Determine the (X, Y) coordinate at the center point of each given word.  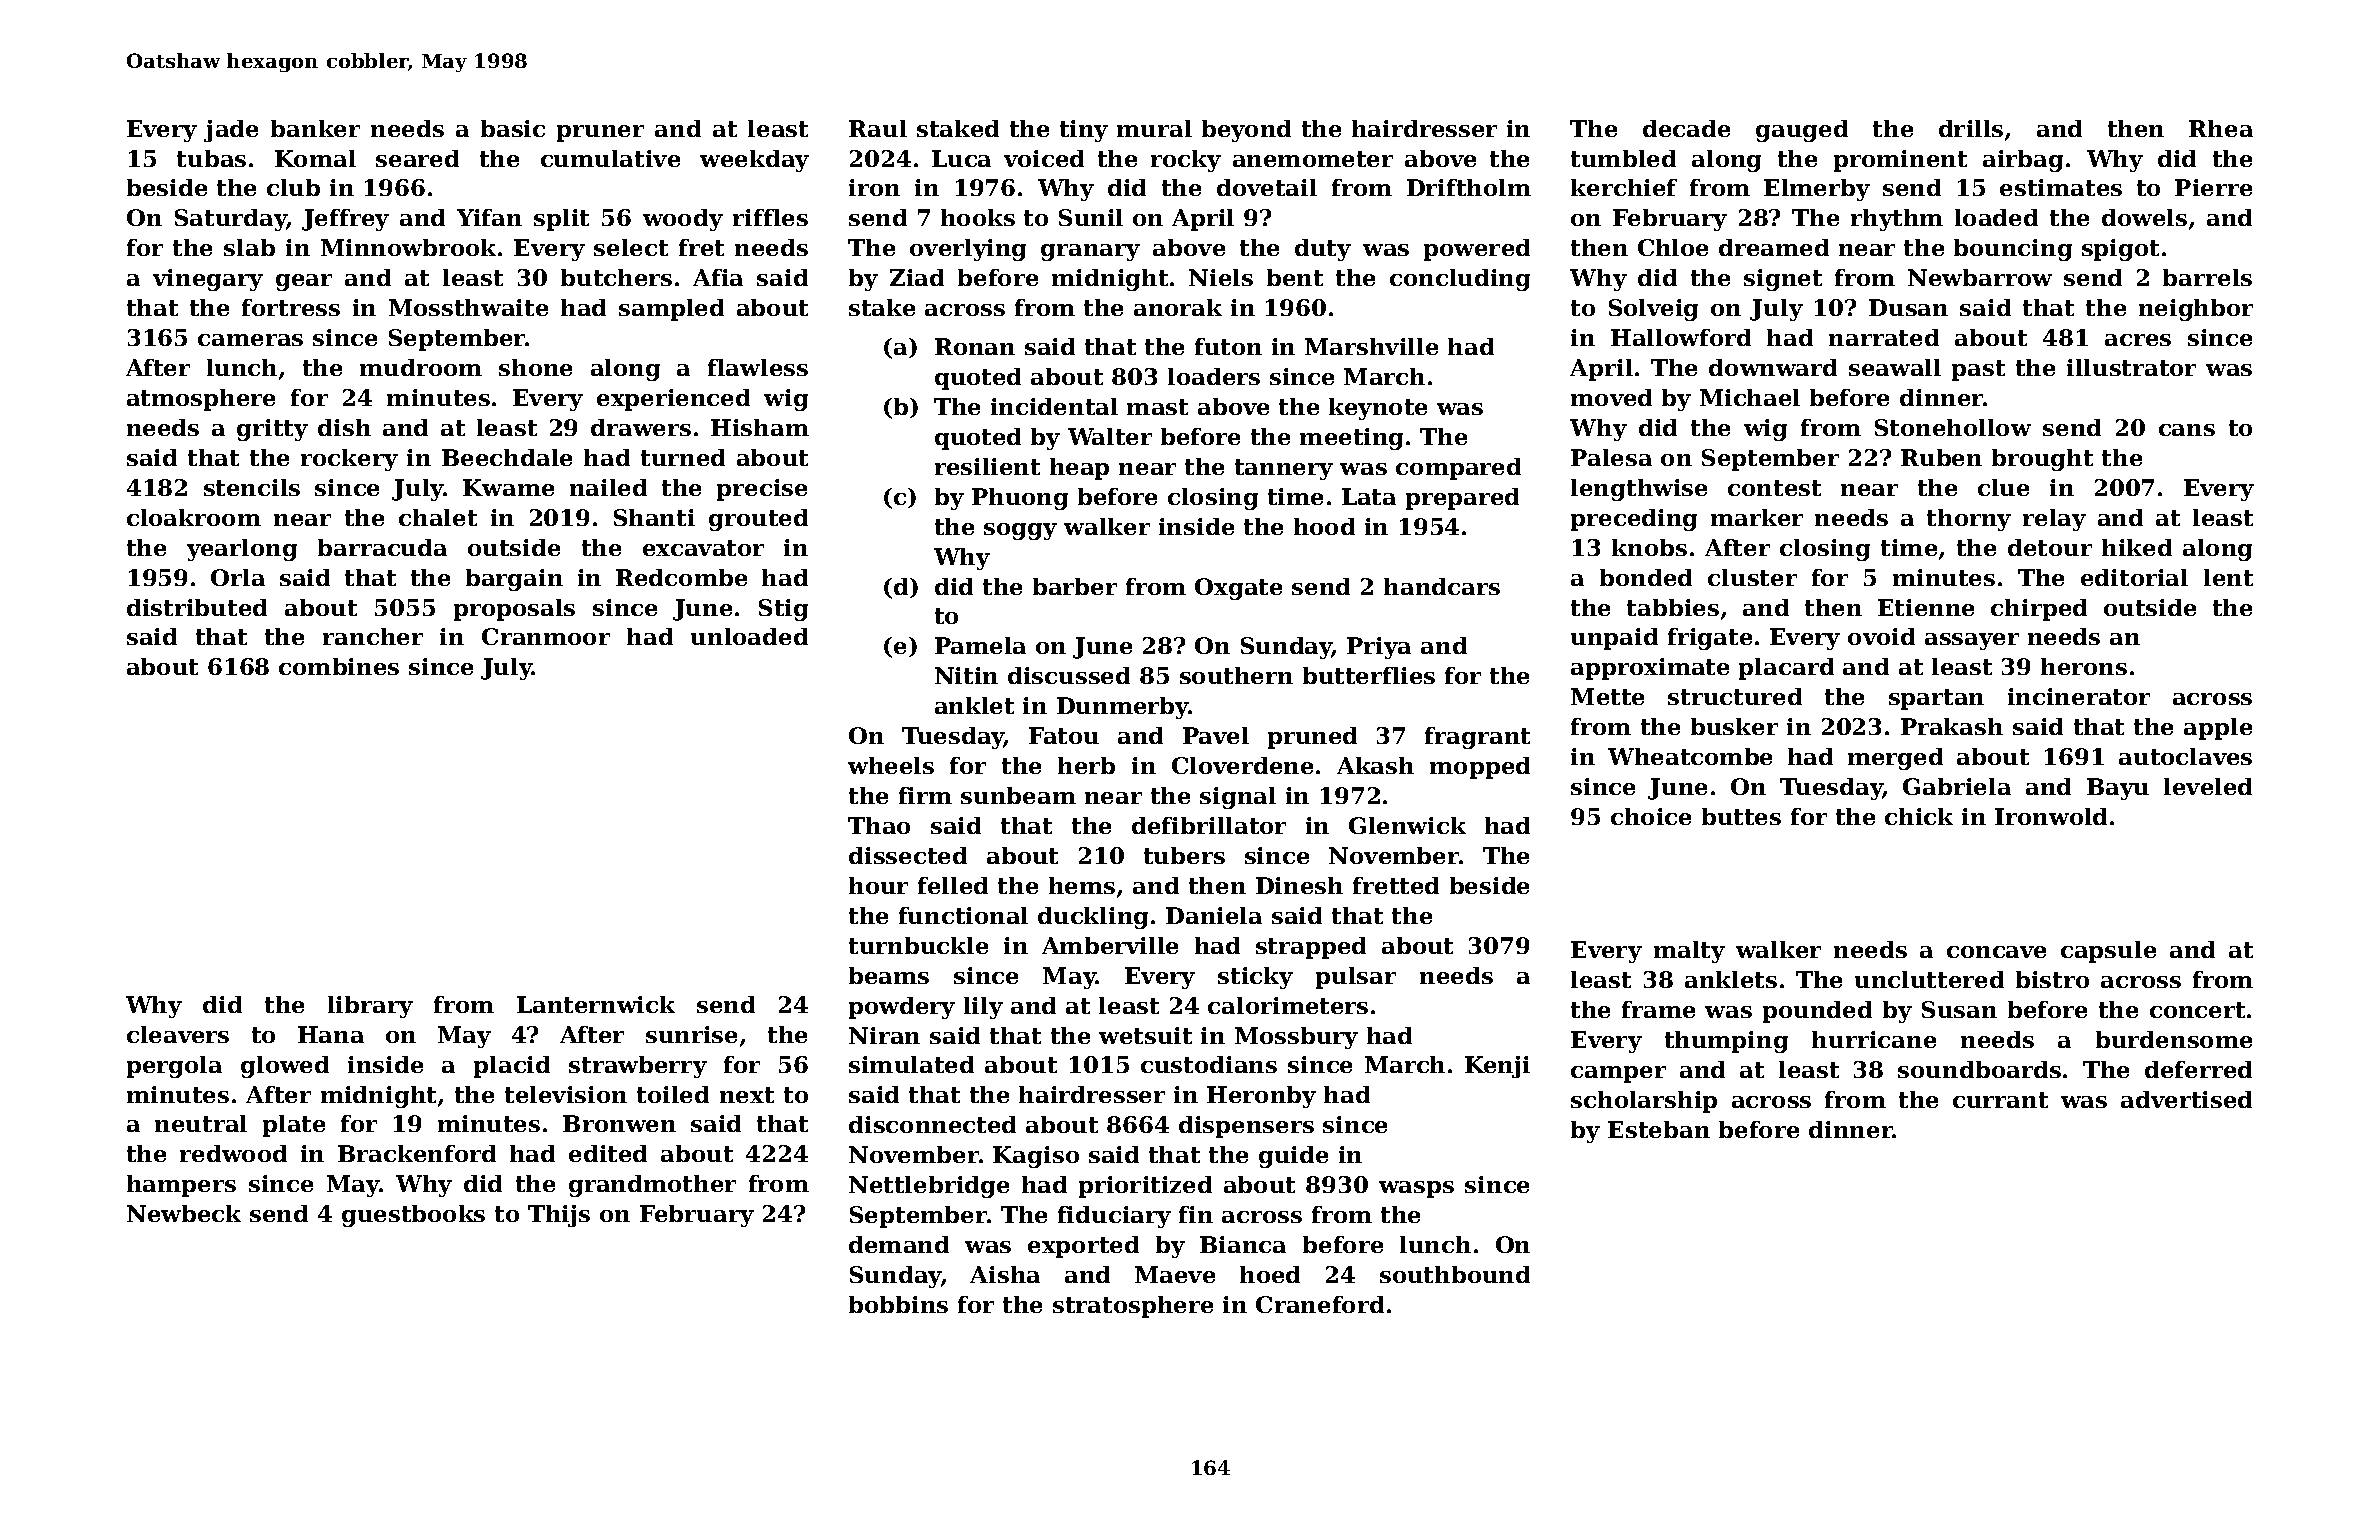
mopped (1480, 768)
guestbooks (413, 1216)
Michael (1750, 397)
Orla (238, 577)
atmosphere (201, 400)
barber (1075, 586)
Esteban (1659, 1129)
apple (2218, 729)
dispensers (1246, 1127)
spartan (1936, 699)
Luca (961, 158)
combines (339, 666)
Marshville (1371, 346)
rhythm (1897, 220)
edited (608, 1153)
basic (513, 128)
